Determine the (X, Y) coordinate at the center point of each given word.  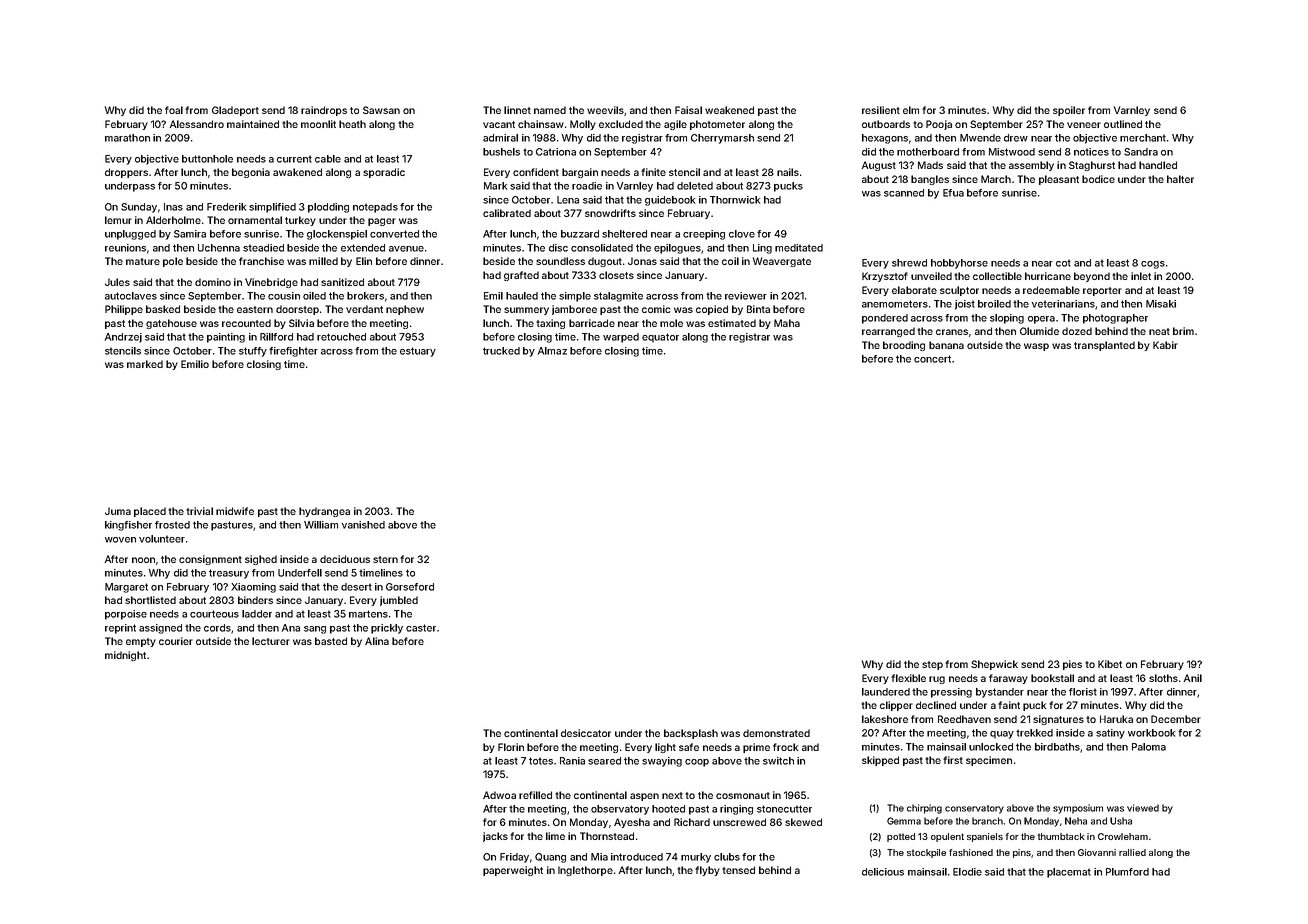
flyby (707, 871)
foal (174, 110)
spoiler (1069, 111)
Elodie (967, 872)
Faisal (688, 110)
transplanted (1104, 346)
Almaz (552, 351)
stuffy (253, 352)
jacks (495, 837)
